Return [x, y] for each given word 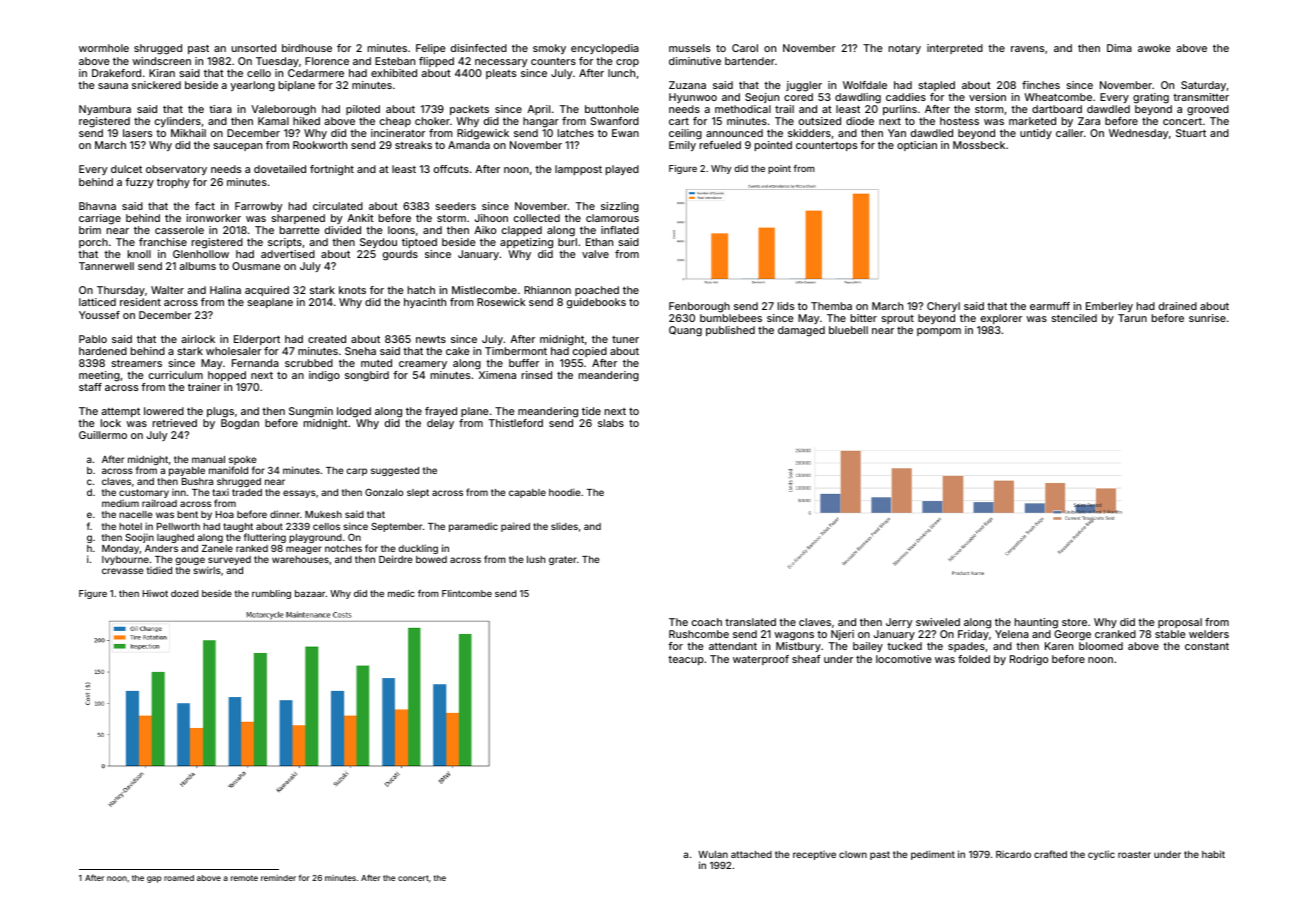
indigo [324, 376]
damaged [801, 331]
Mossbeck [979, 145]
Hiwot [155, 593]
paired [515, 527]
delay [440, 424]
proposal [1180, 623]
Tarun [1132, 318]
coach [707, 622]
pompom [939, 332]
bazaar [310, 593]
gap [154, 879]
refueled [720, 145]
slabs [611, 423]
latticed [97, 302]
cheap [395, 122]
